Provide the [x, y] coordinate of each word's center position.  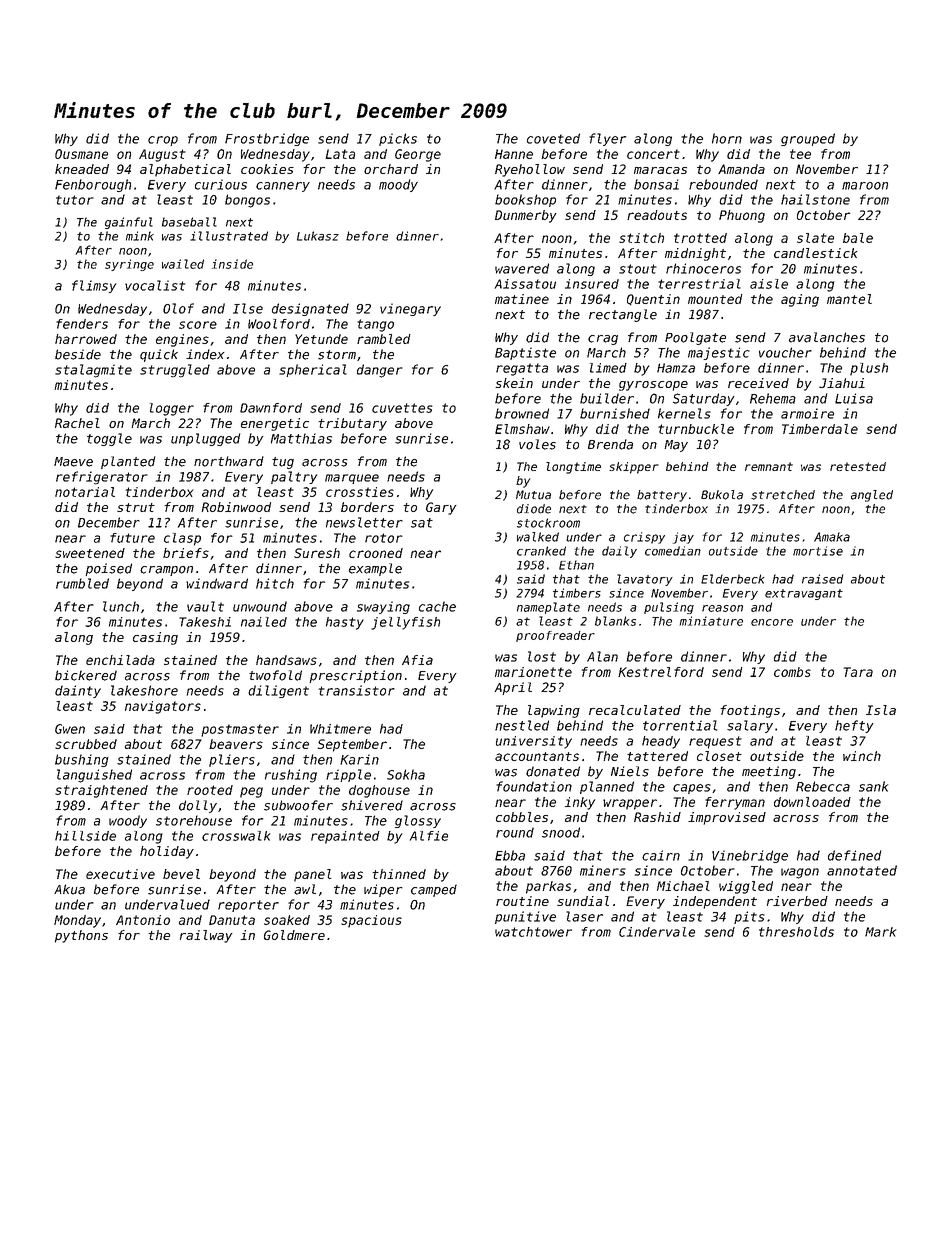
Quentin [653, 300]
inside [232, 264]
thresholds [796, 932]
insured [592, 284]
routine [522, 901]
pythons [81, 936]
